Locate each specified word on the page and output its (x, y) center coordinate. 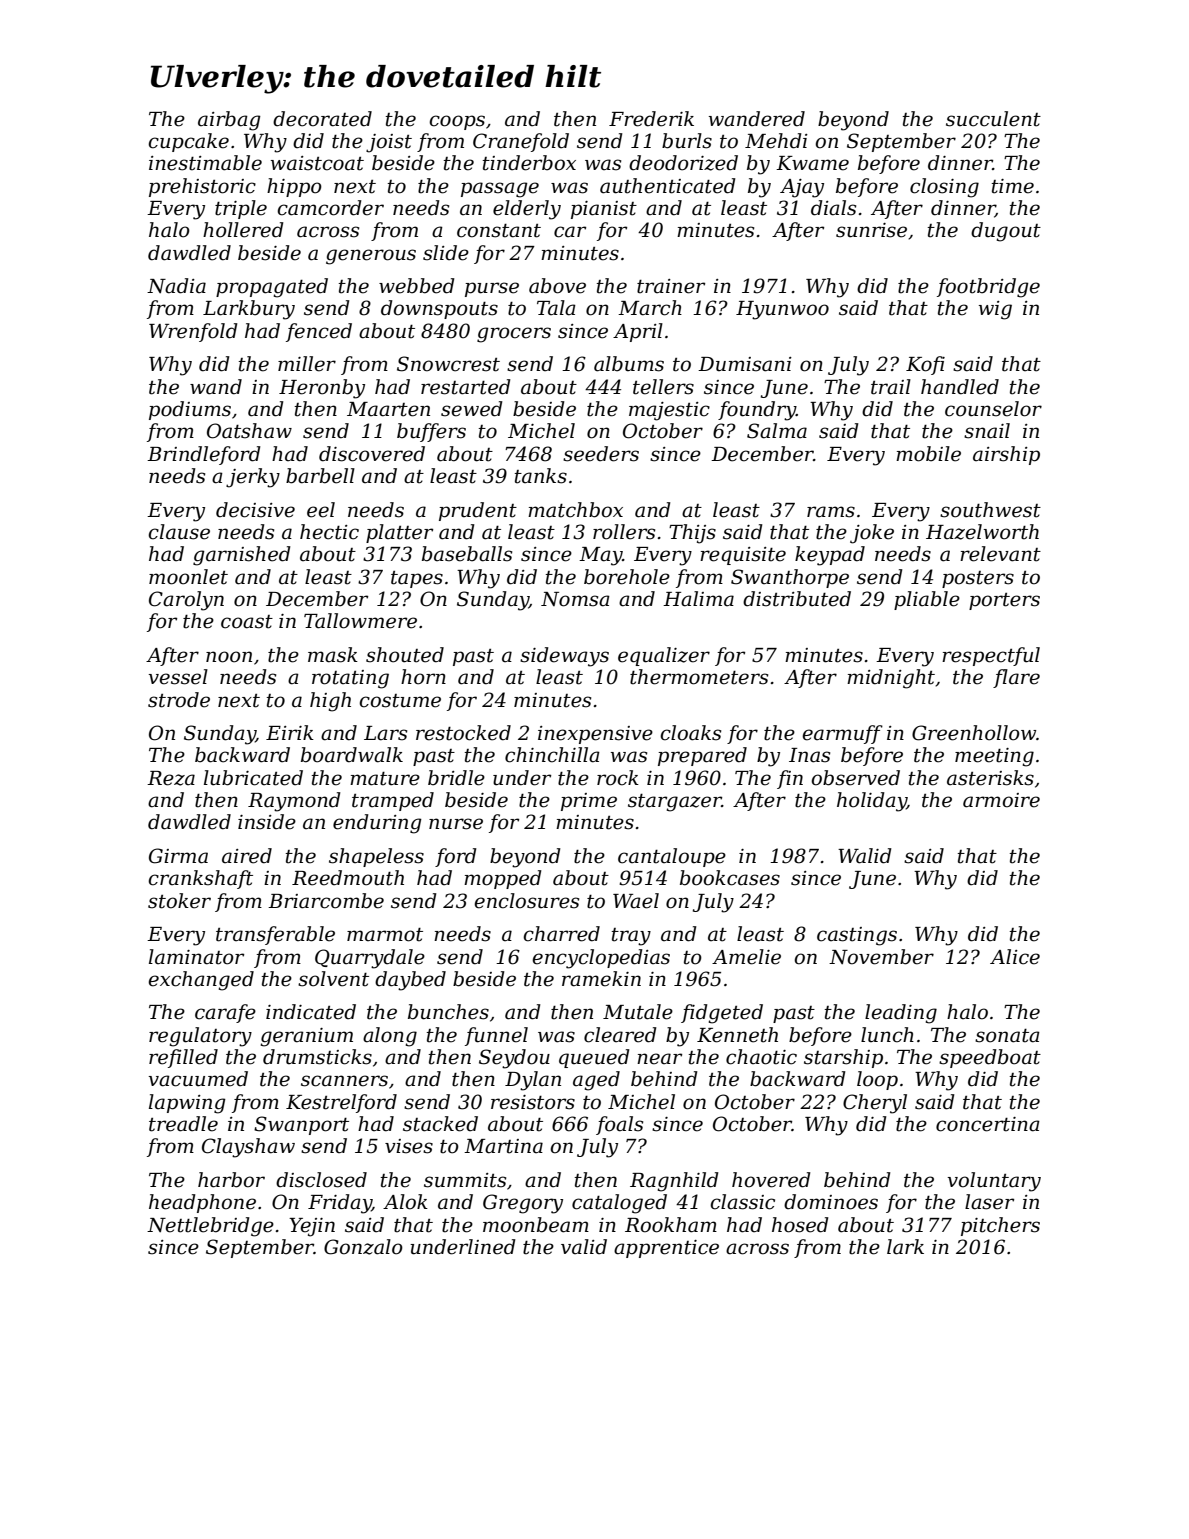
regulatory (200, 1037)
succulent (993, 119)
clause (179, 532)
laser (989, 1202)
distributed (797, 599)
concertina (988, 1124)
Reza (171, 778)
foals (619, 1125)
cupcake (188, 142)
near (659, 1059)
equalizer (664, 656)
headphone (202, 1203)
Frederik (651, 119)
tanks (541, 476)
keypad (830, 556)
